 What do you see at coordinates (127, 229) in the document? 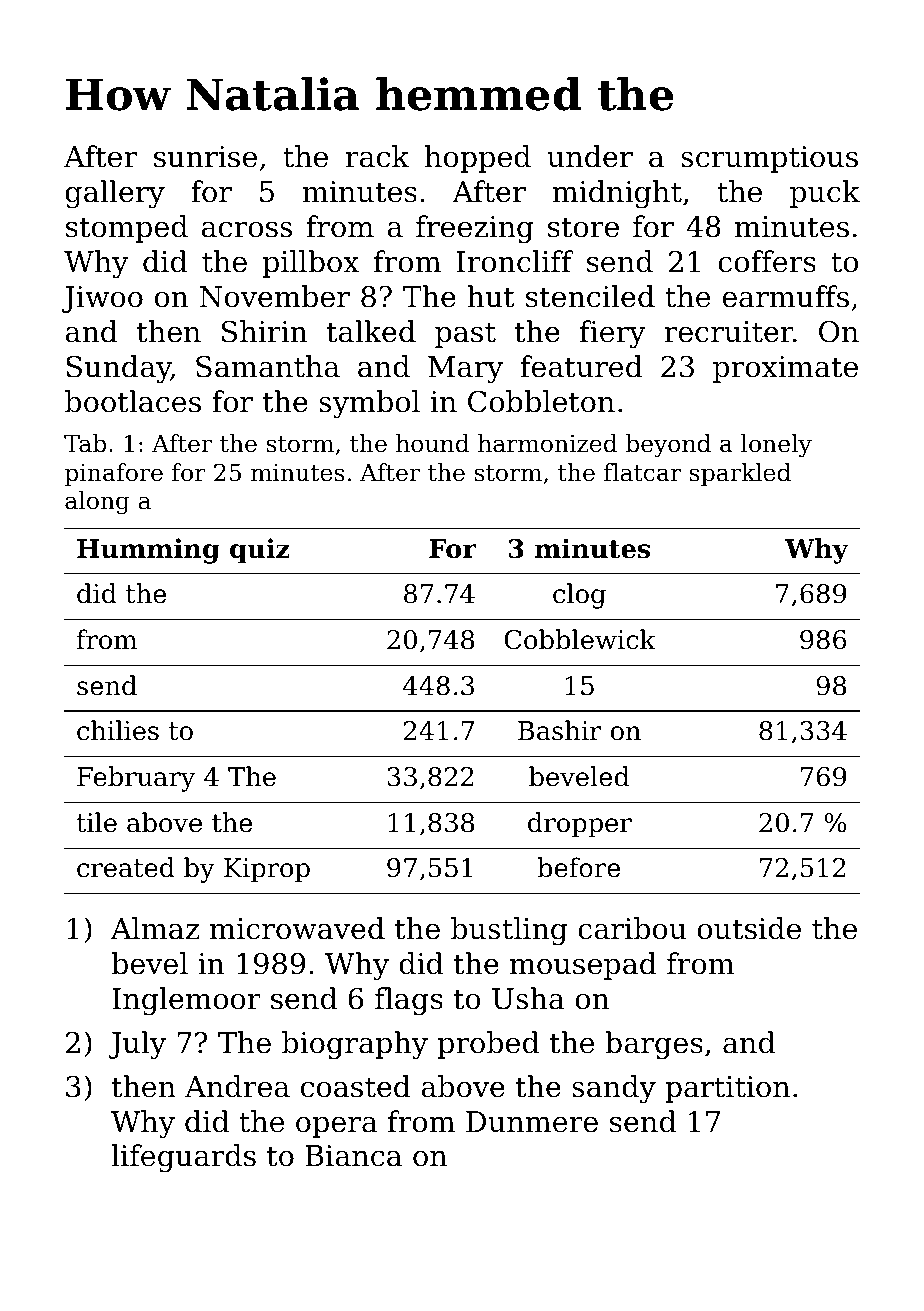
I see `stomped` at bounding box center [127, 229].
